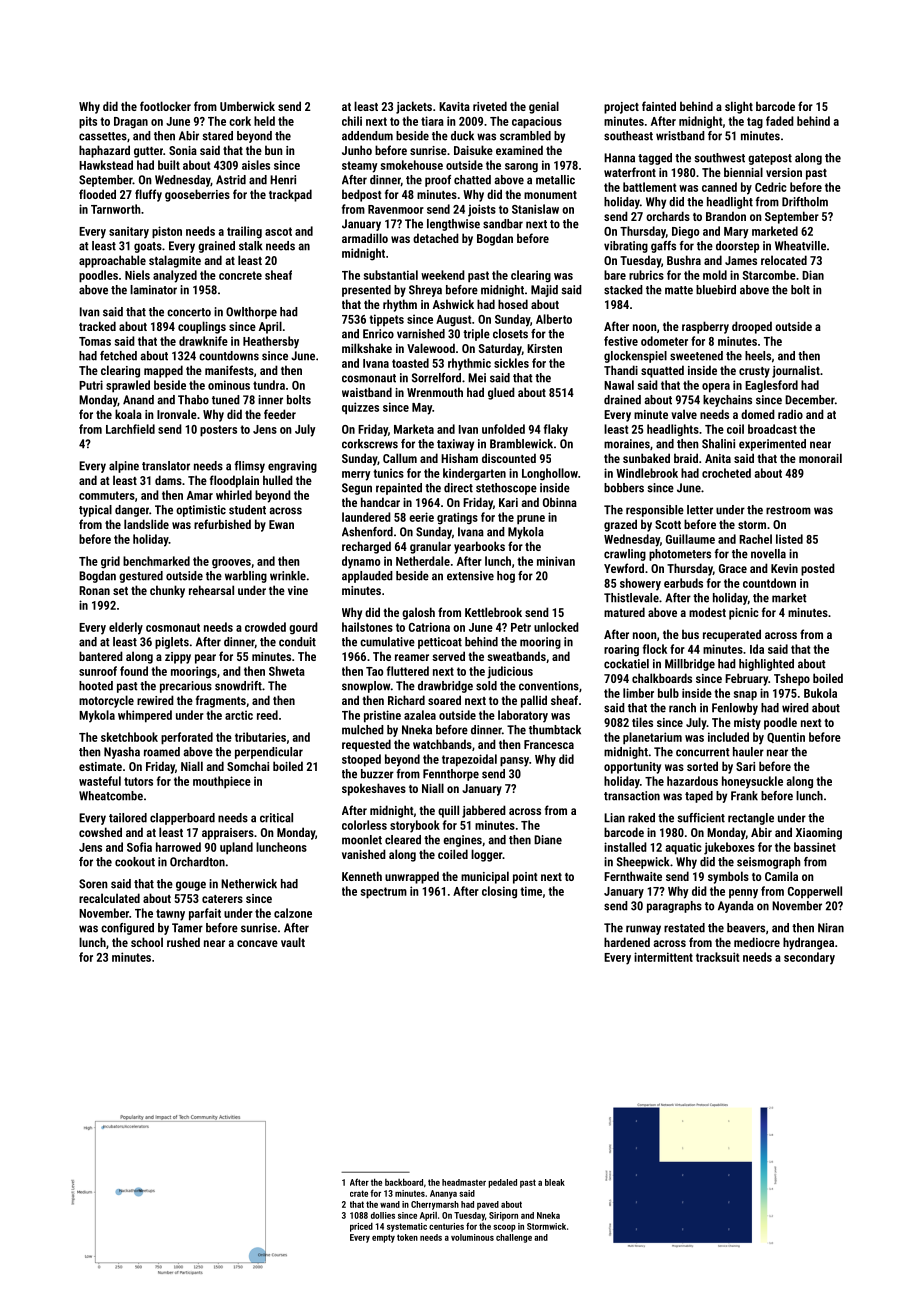 Image resolution: width=924 pixels, height=1308 pixels. I want to click on Nyasha, so click(122, 753).
